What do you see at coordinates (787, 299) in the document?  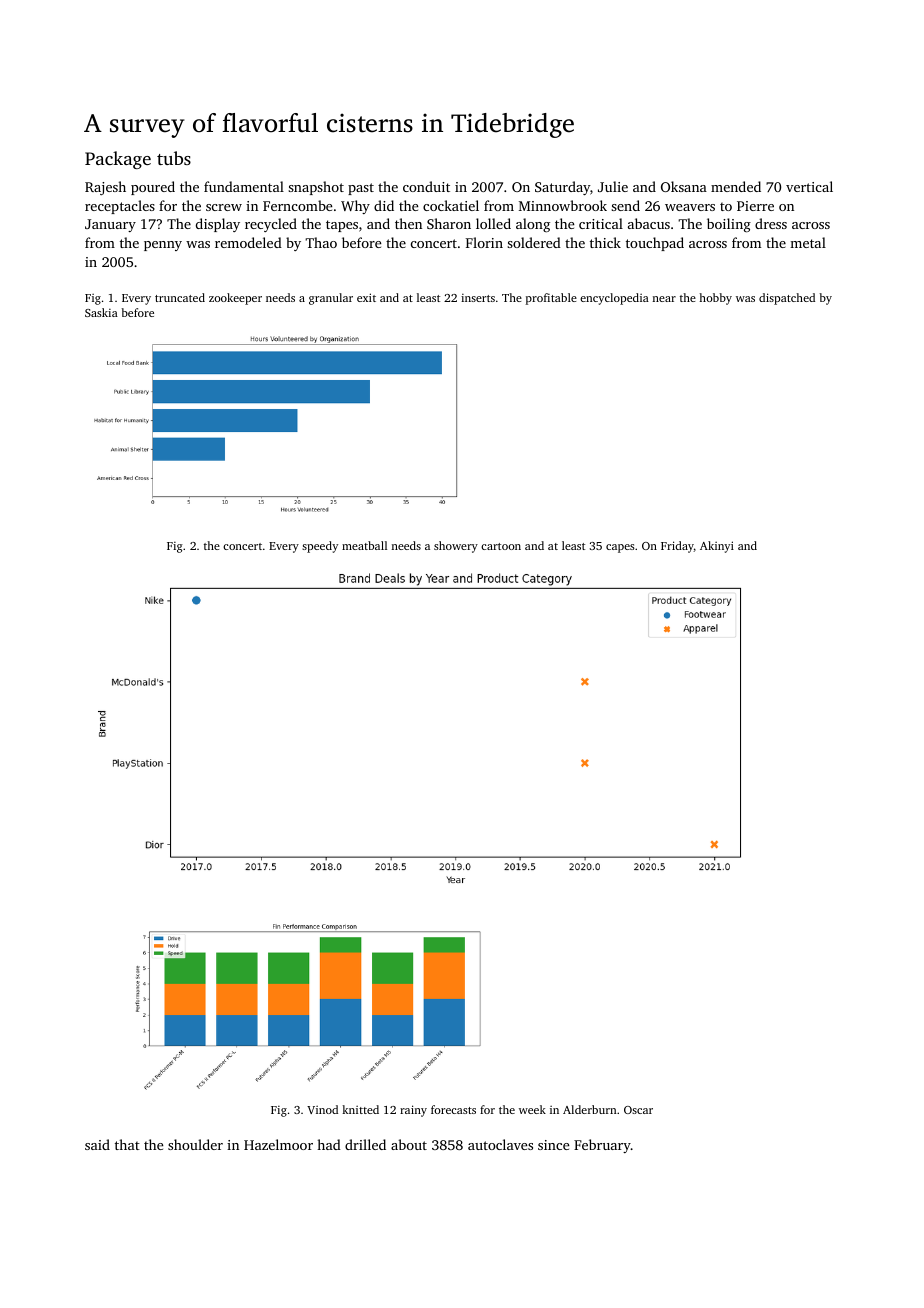 I see `dispatched` at bounding box center [787, 299].
